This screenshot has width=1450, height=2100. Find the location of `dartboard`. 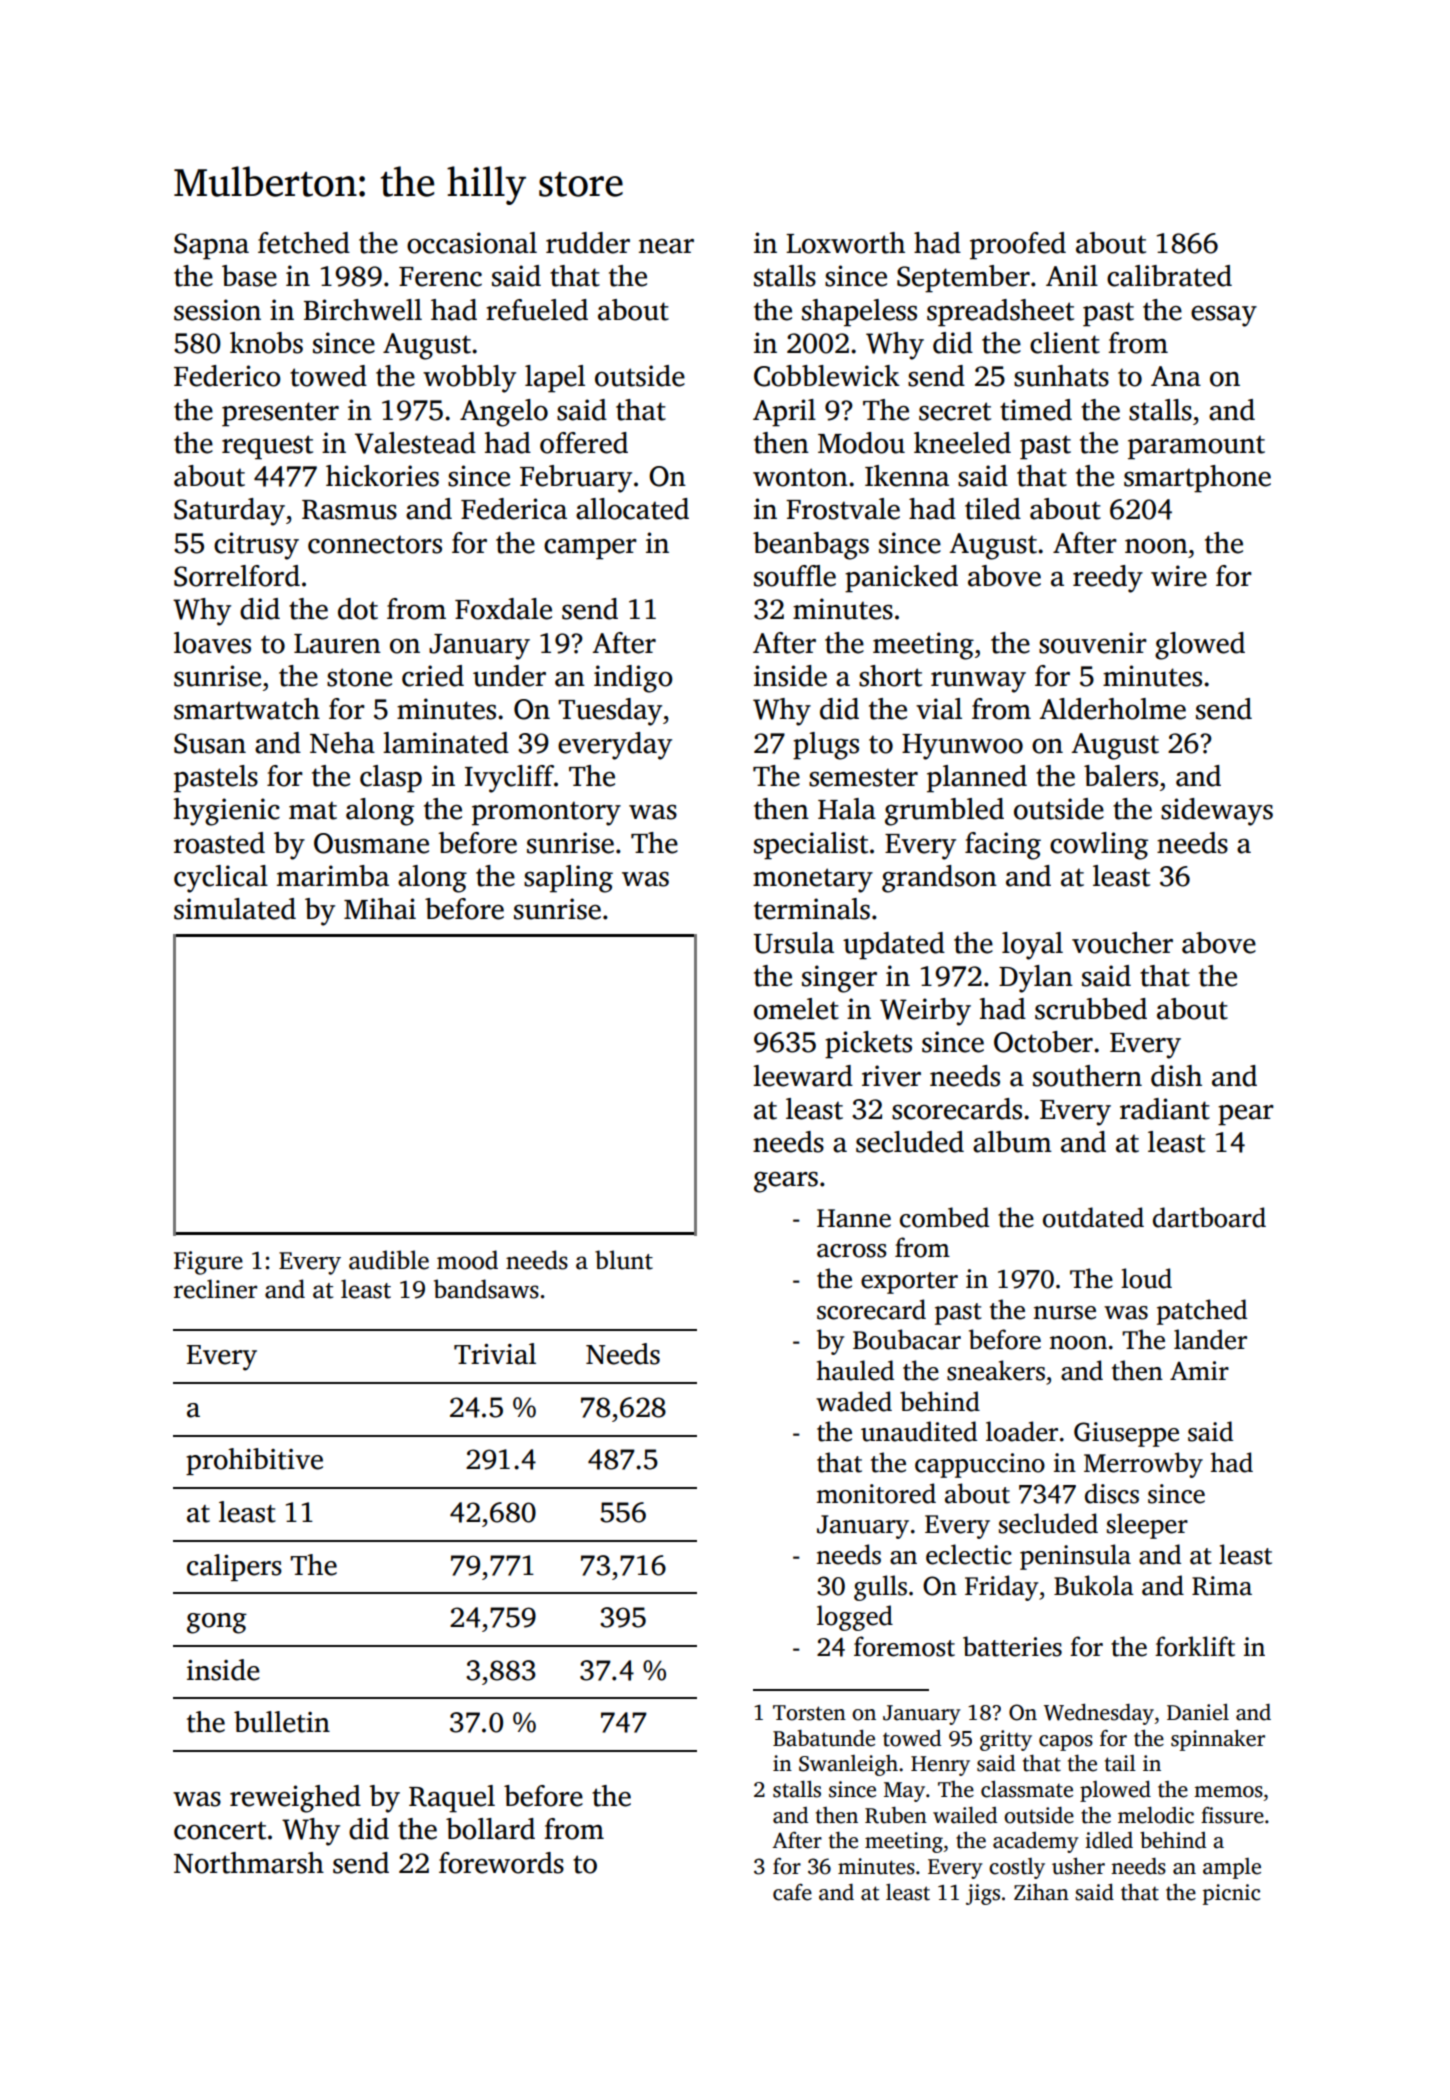

dartboard is located at coordinates (1209, 1217).
